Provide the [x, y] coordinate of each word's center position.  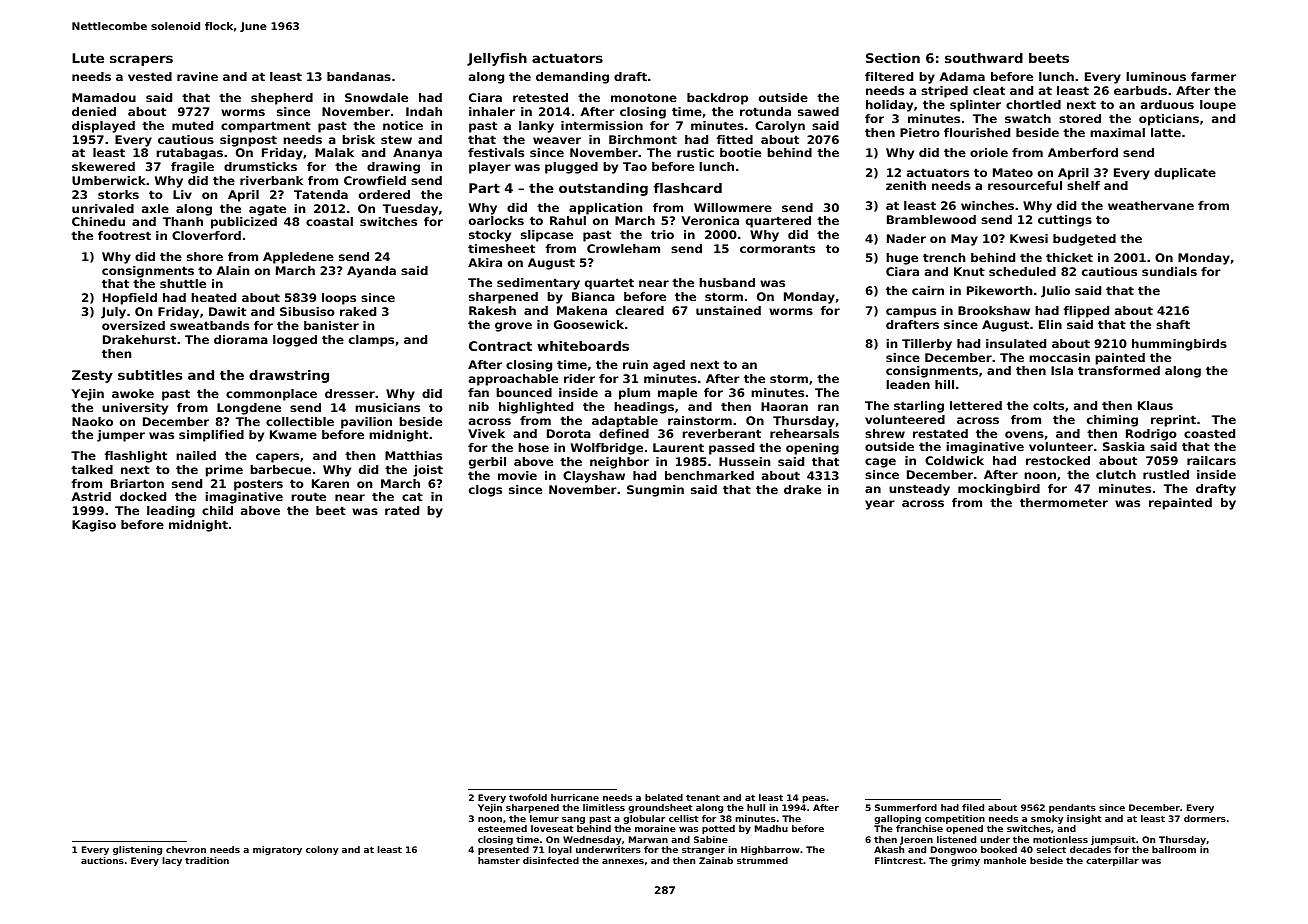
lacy [172, 861]
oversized [133, 325]
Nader [906, 238]
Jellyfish [497, 59]
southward [984, 58]
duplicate [1185, 174]
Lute [88, 58]
